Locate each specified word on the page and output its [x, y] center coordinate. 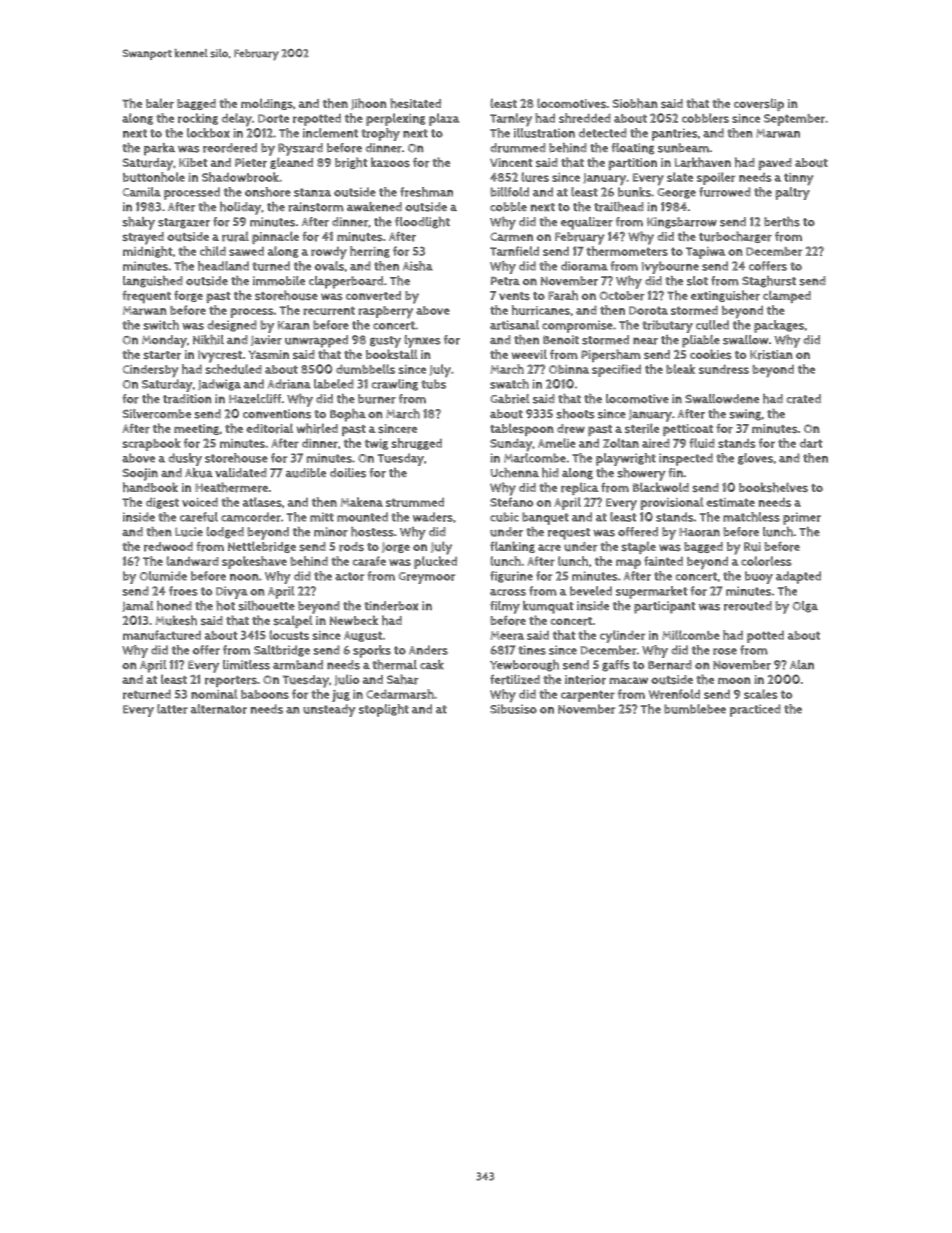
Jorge [396, 547]
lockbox [208, 133]
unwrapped [316, 341]
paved [775, 164]
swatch [509, 384]
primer [802, 518]
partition [632, 164]
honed [174, 606]
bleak [680, 369]
